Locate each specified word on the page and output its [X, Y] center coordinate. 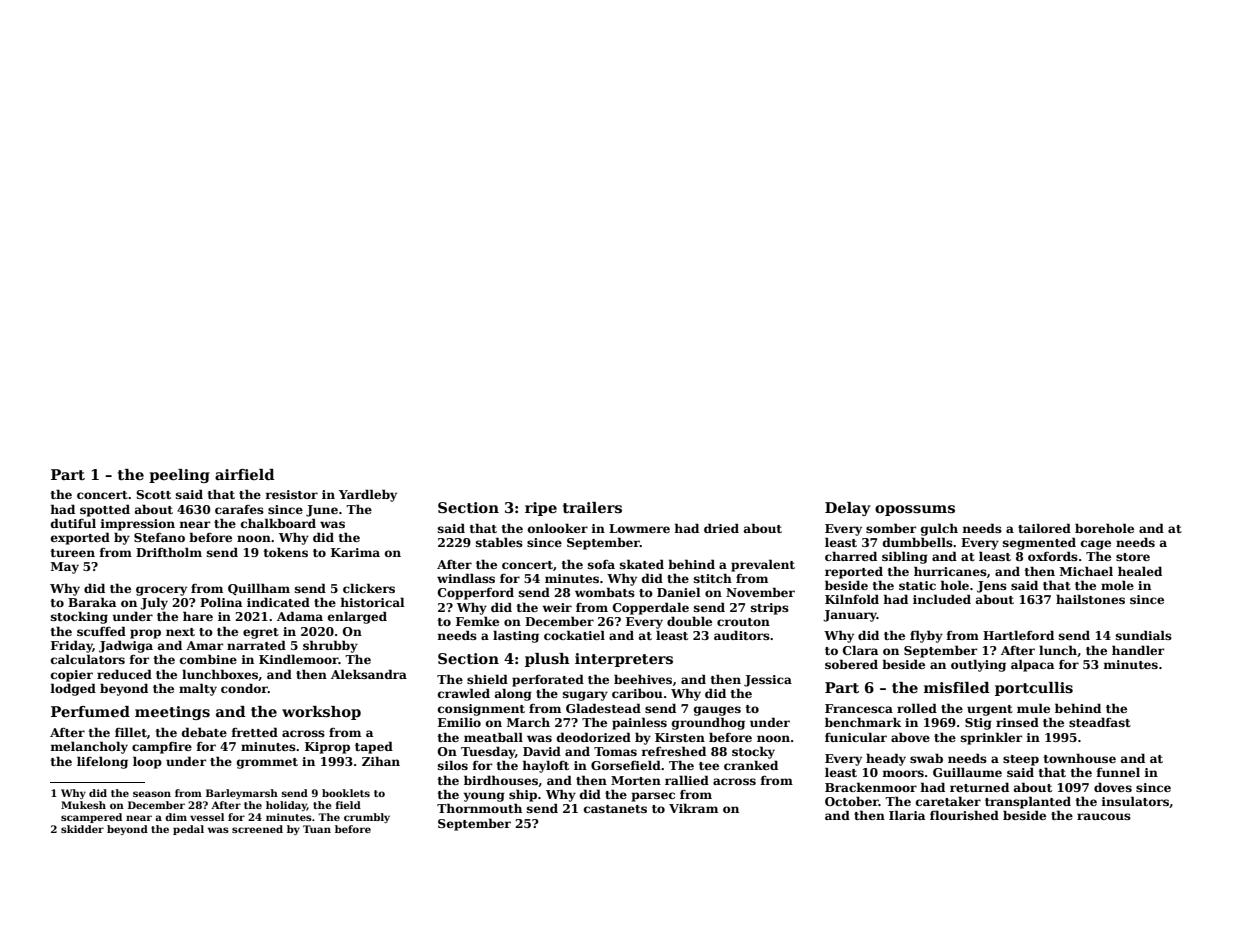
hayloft [545, 766]
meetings [172, 713]
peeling [179, 476]
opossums [915, 510]
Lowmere [639, 528]
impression [137, 525]
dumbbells [918, 542]
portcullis [1034, 689]
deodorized [594, 737]
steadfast [1100, 722]
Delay [848, 509]
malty [198, 689]
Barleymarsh [242, 794]
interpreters [624, 660]
